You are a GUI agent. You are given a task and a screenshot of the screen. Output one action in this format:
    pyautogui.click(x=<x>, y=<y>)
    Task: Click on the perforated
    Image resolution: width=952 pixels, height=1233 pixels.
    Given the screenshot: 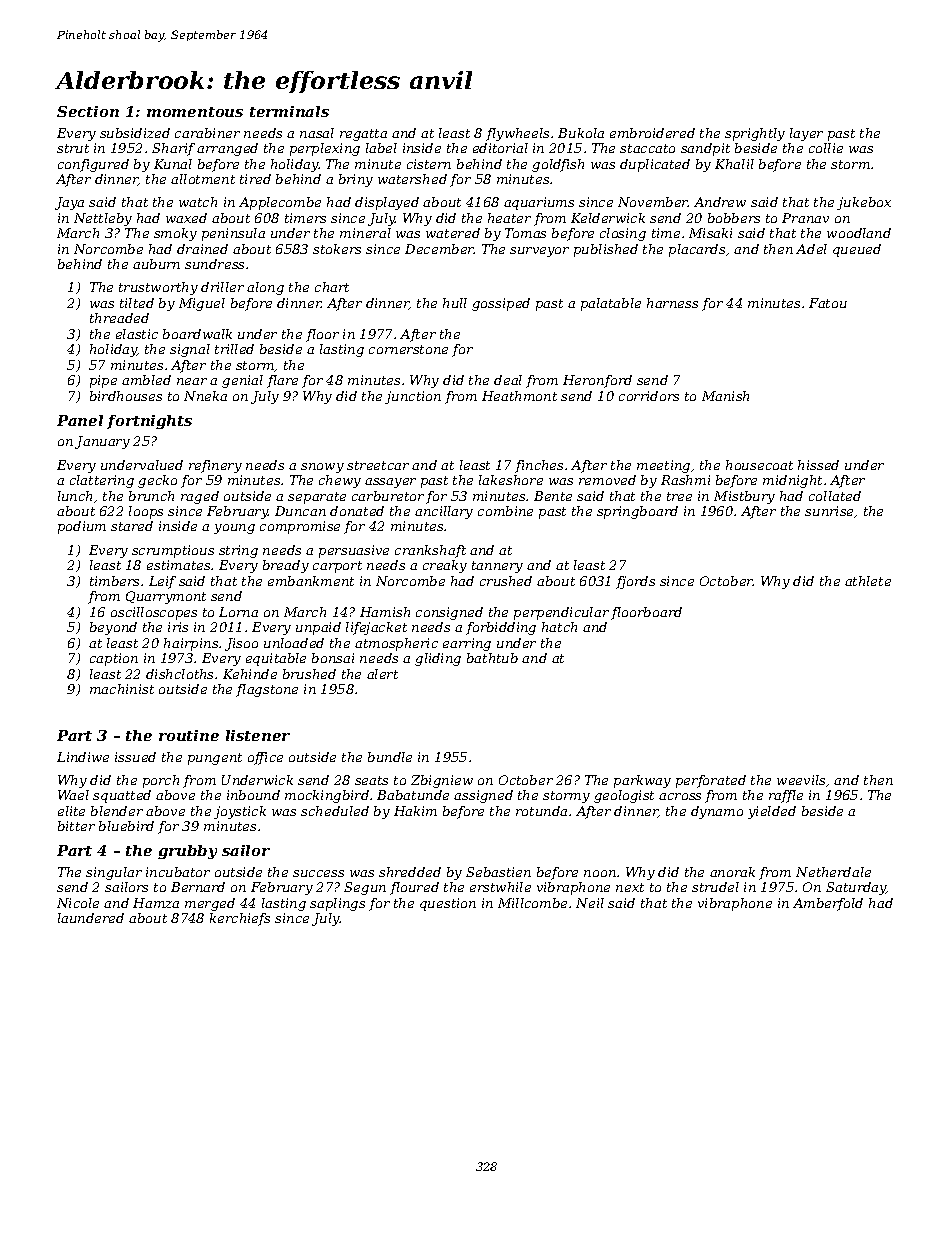 What is the action you would take?
    pyautogui.click(x=711, y=781)
